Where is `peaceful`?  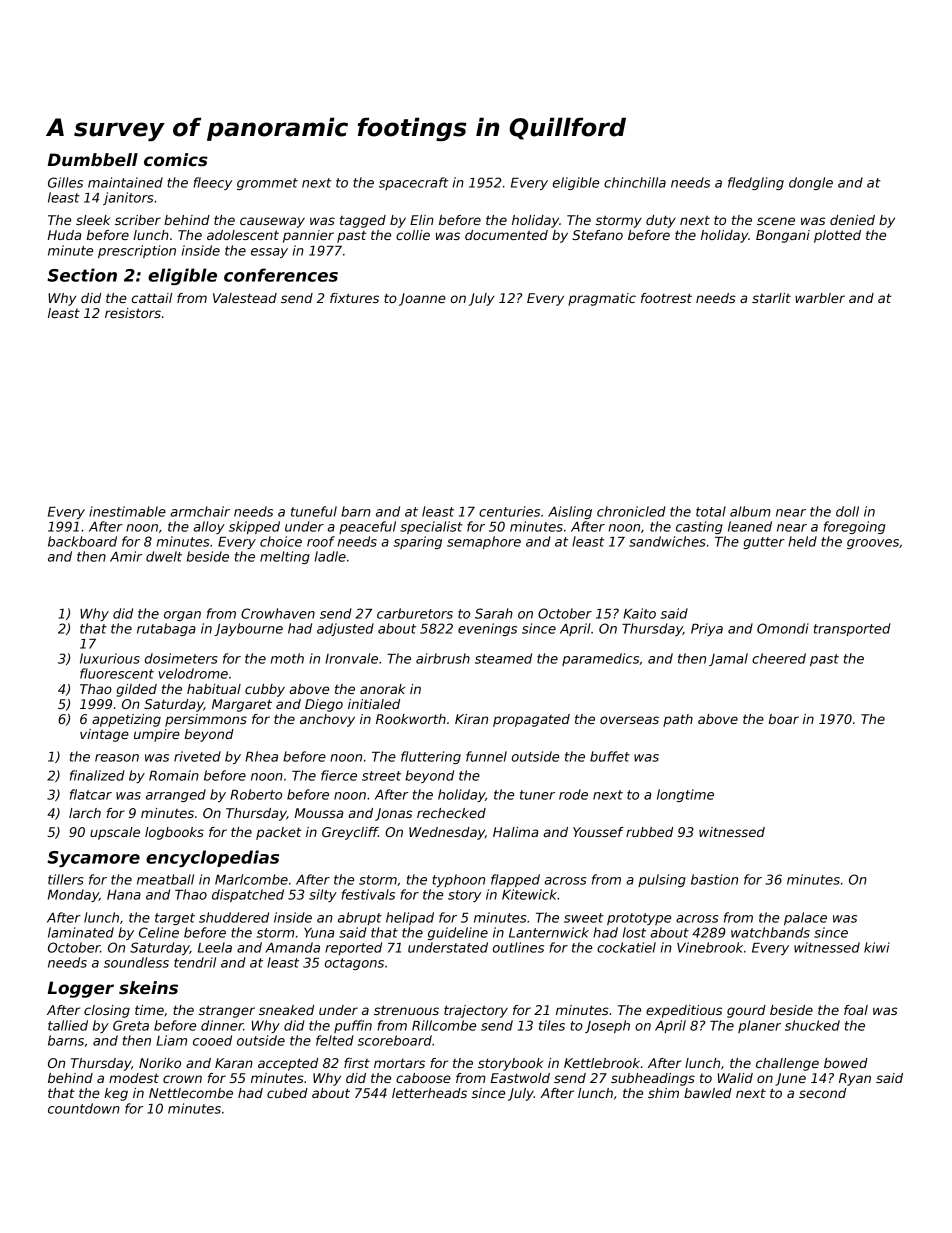
peaceful is located at coordinates (367, 527).
